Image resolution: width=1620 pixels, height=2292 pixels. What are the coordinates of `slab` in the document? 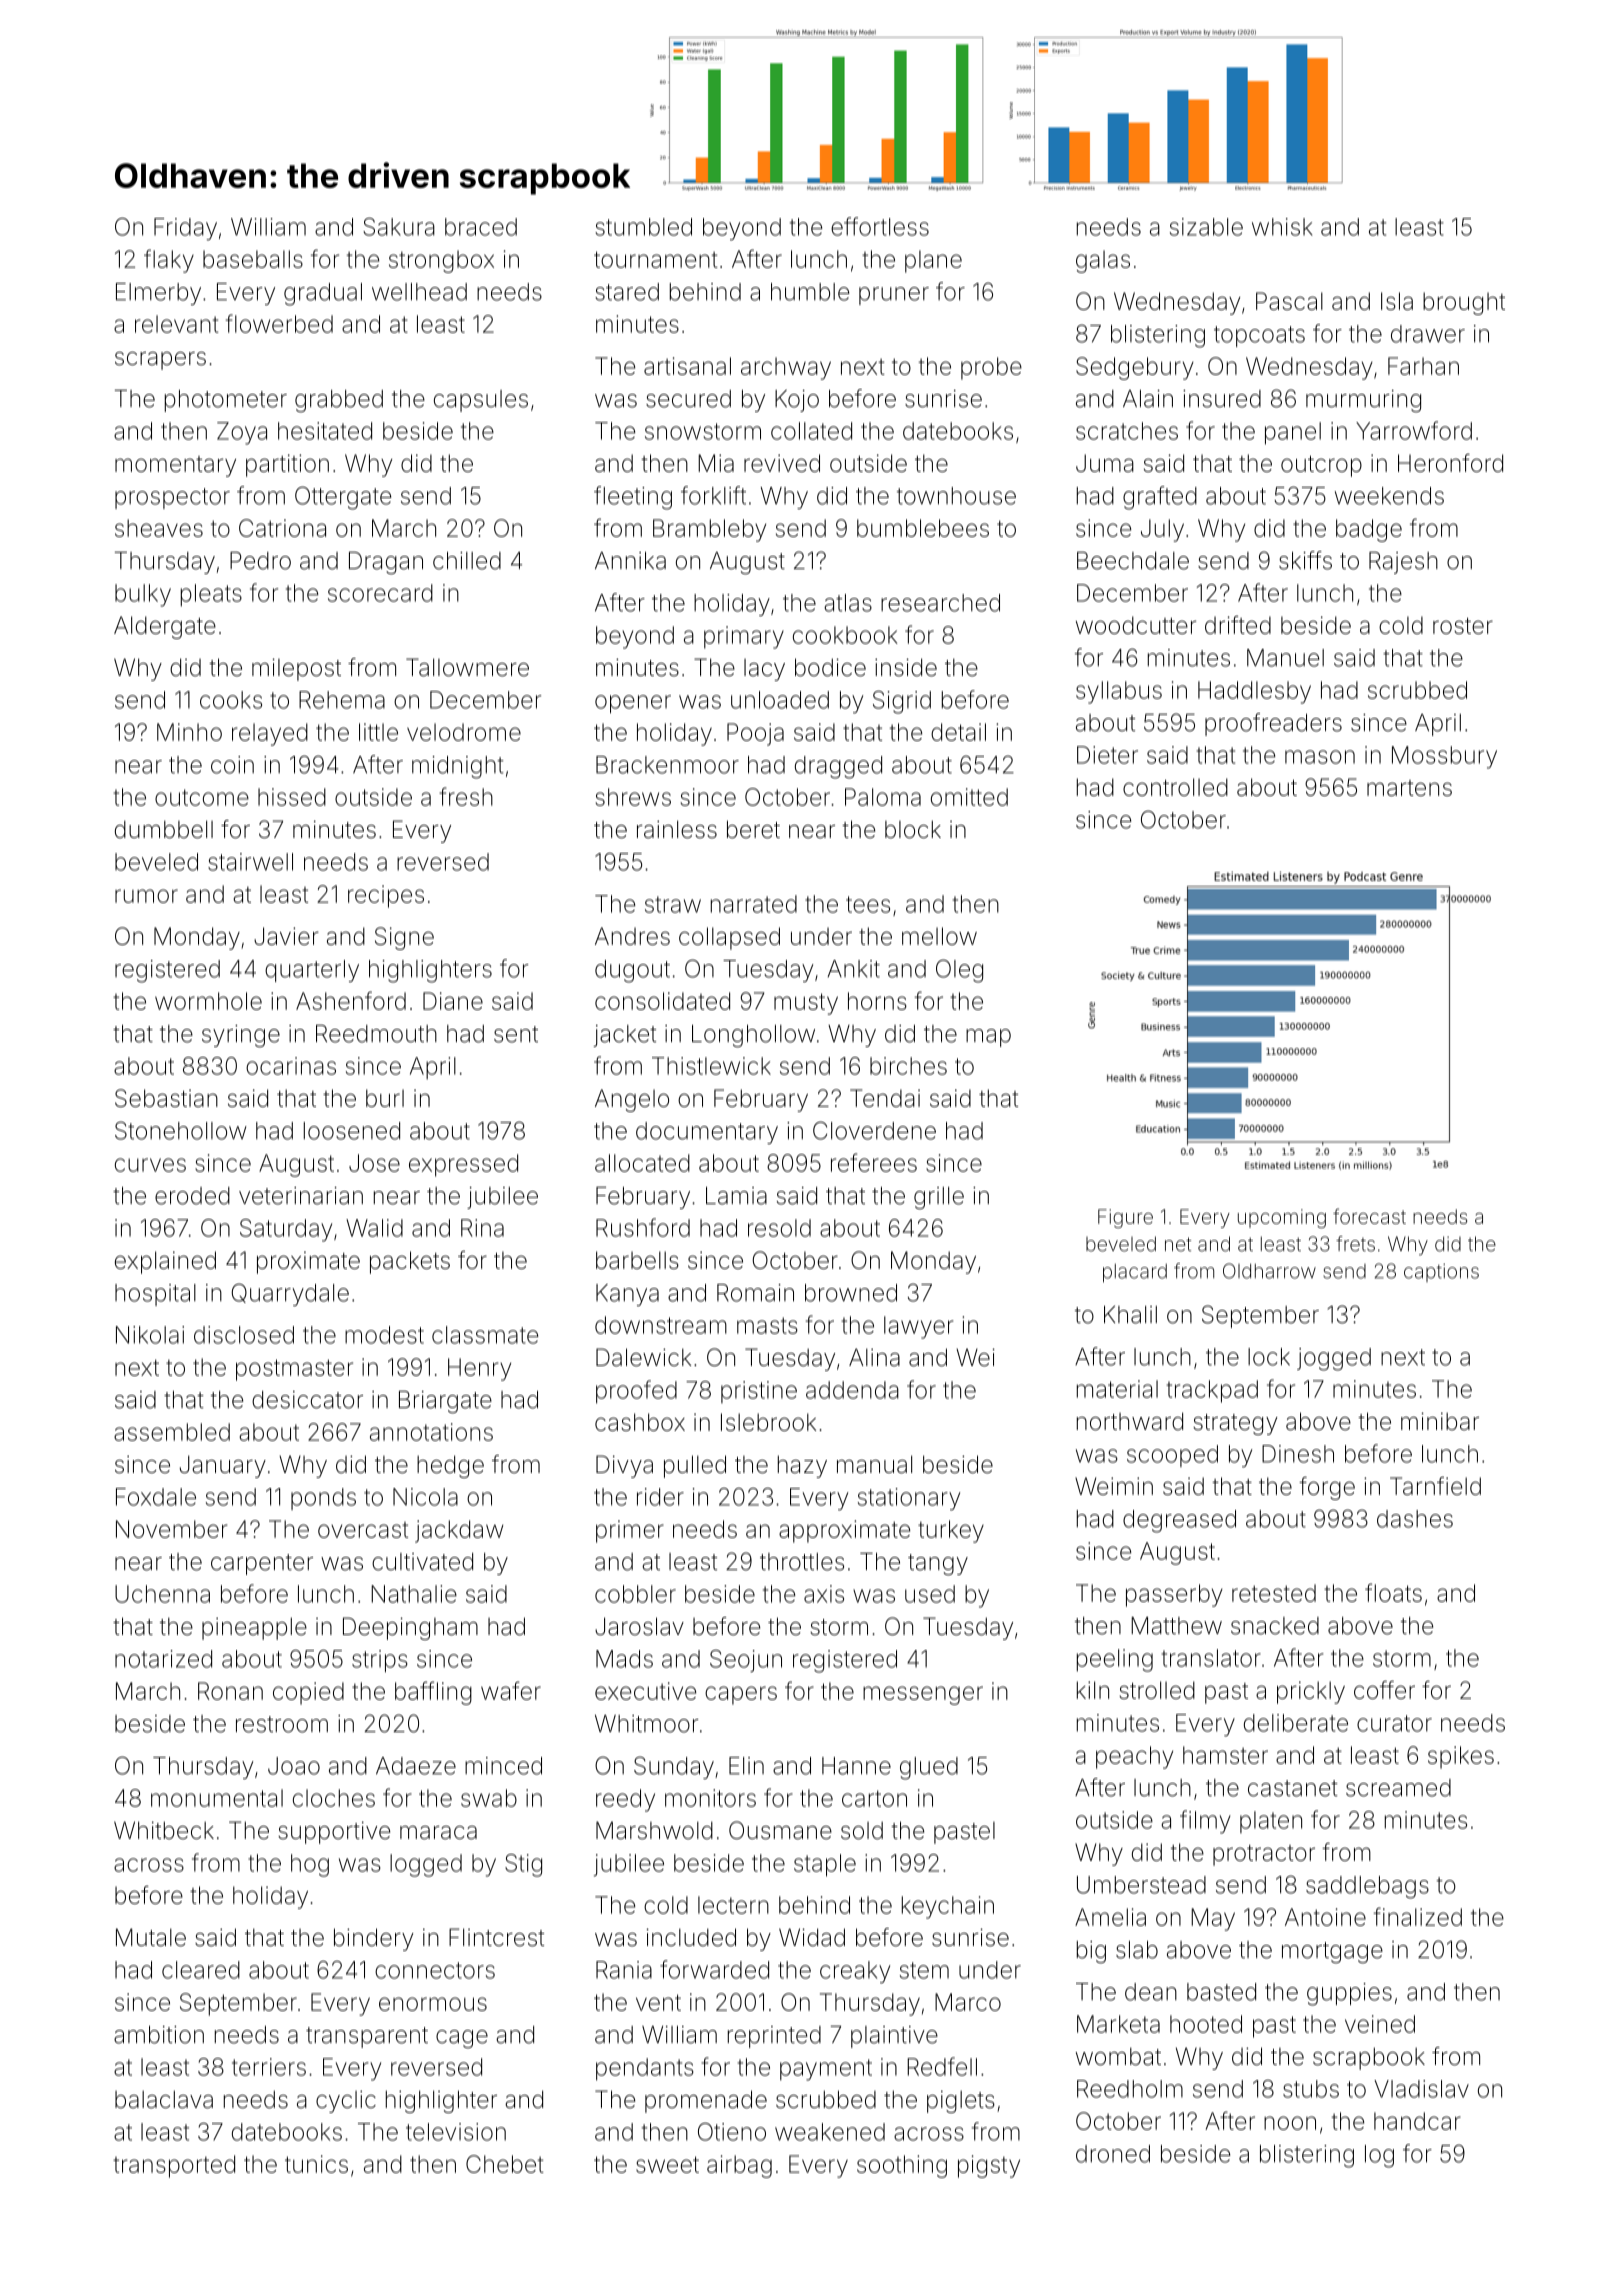 It's located at (1137, 1950).
